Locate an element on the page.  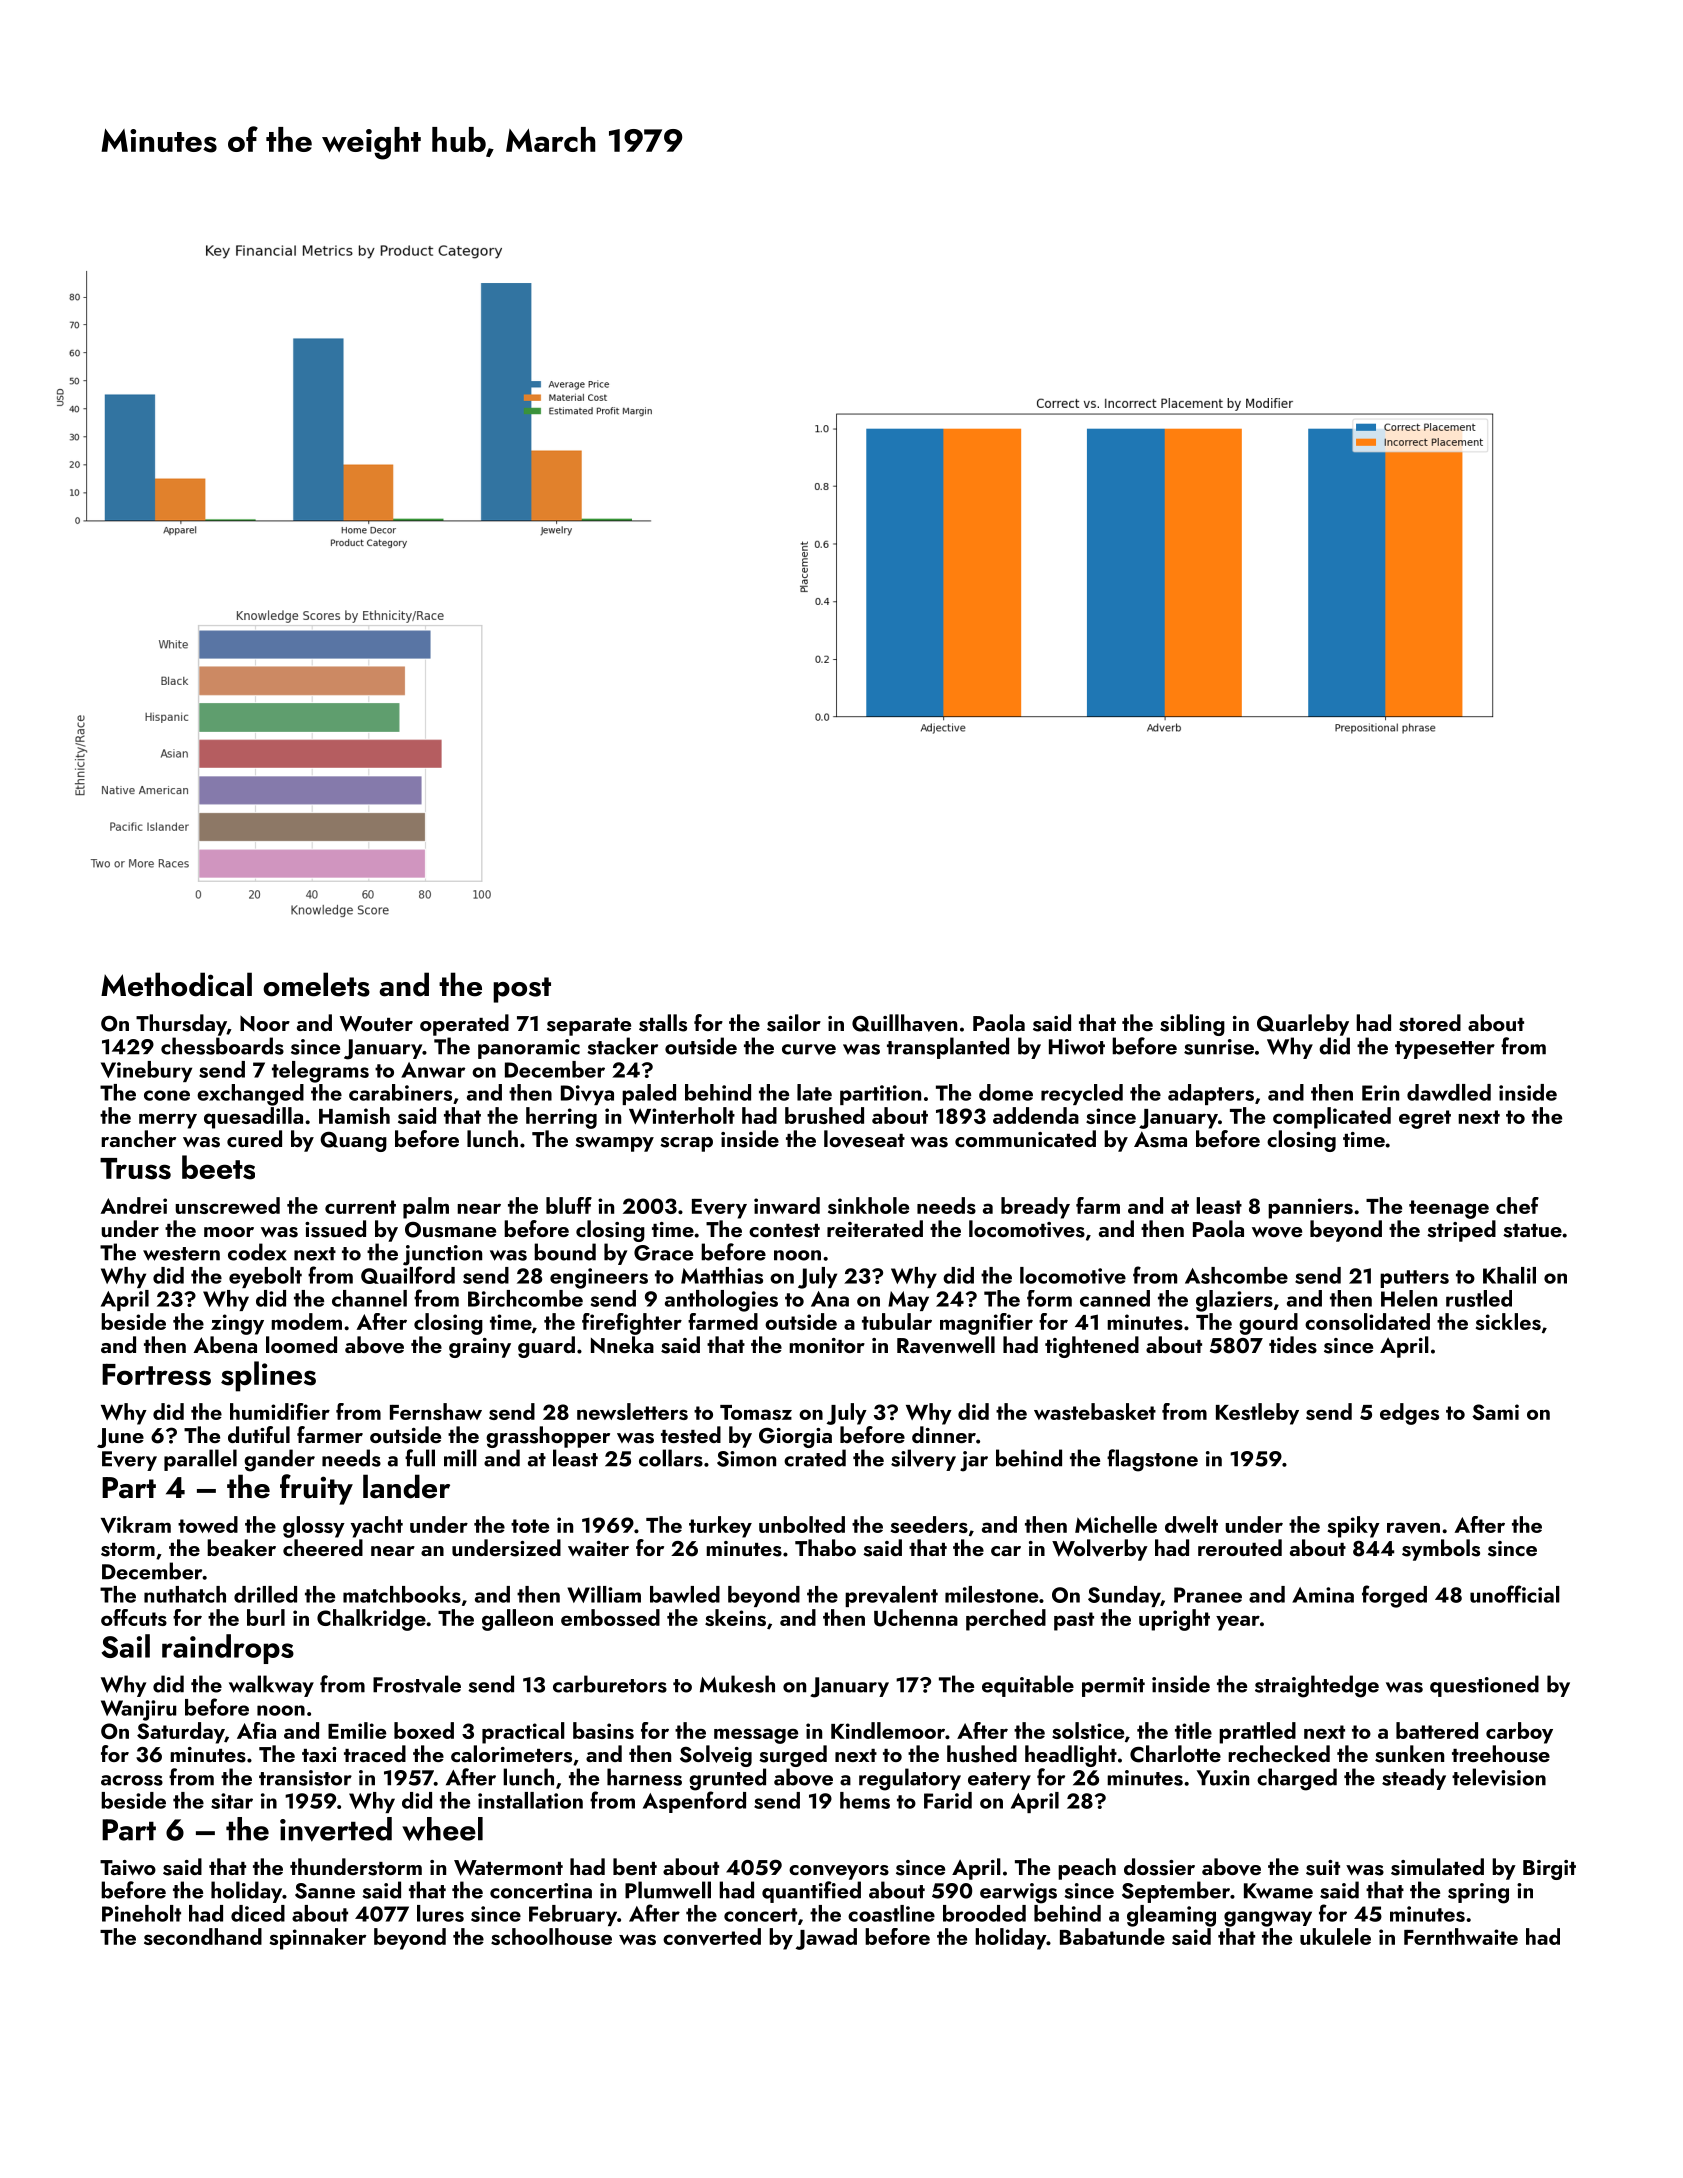
dome is located at coordinates (1006, 1092).
